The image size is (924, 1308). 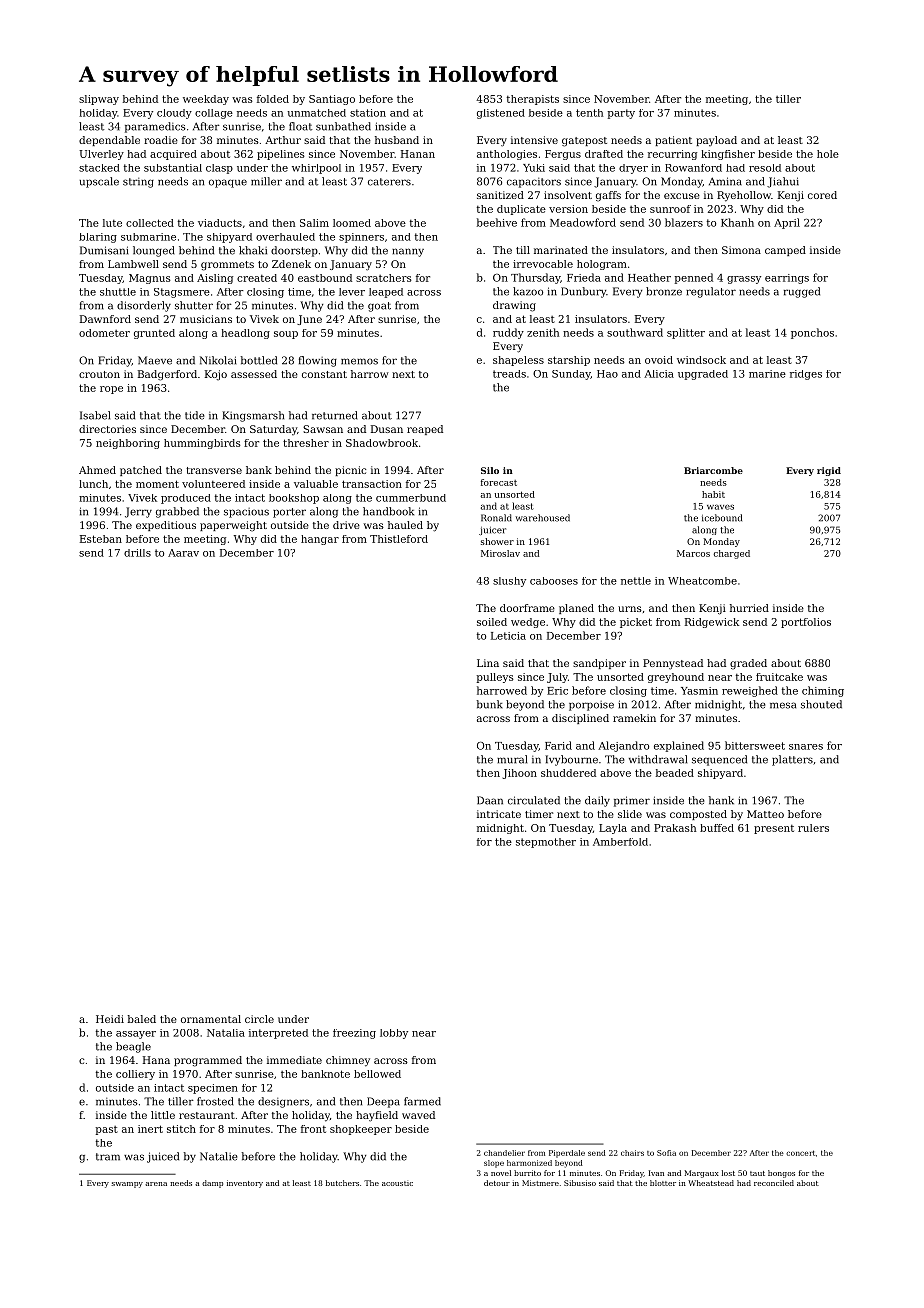 What do you see at coordinates (490, 704) in the screenshot?
I see `bunk` at bounding box center [490, 704].
